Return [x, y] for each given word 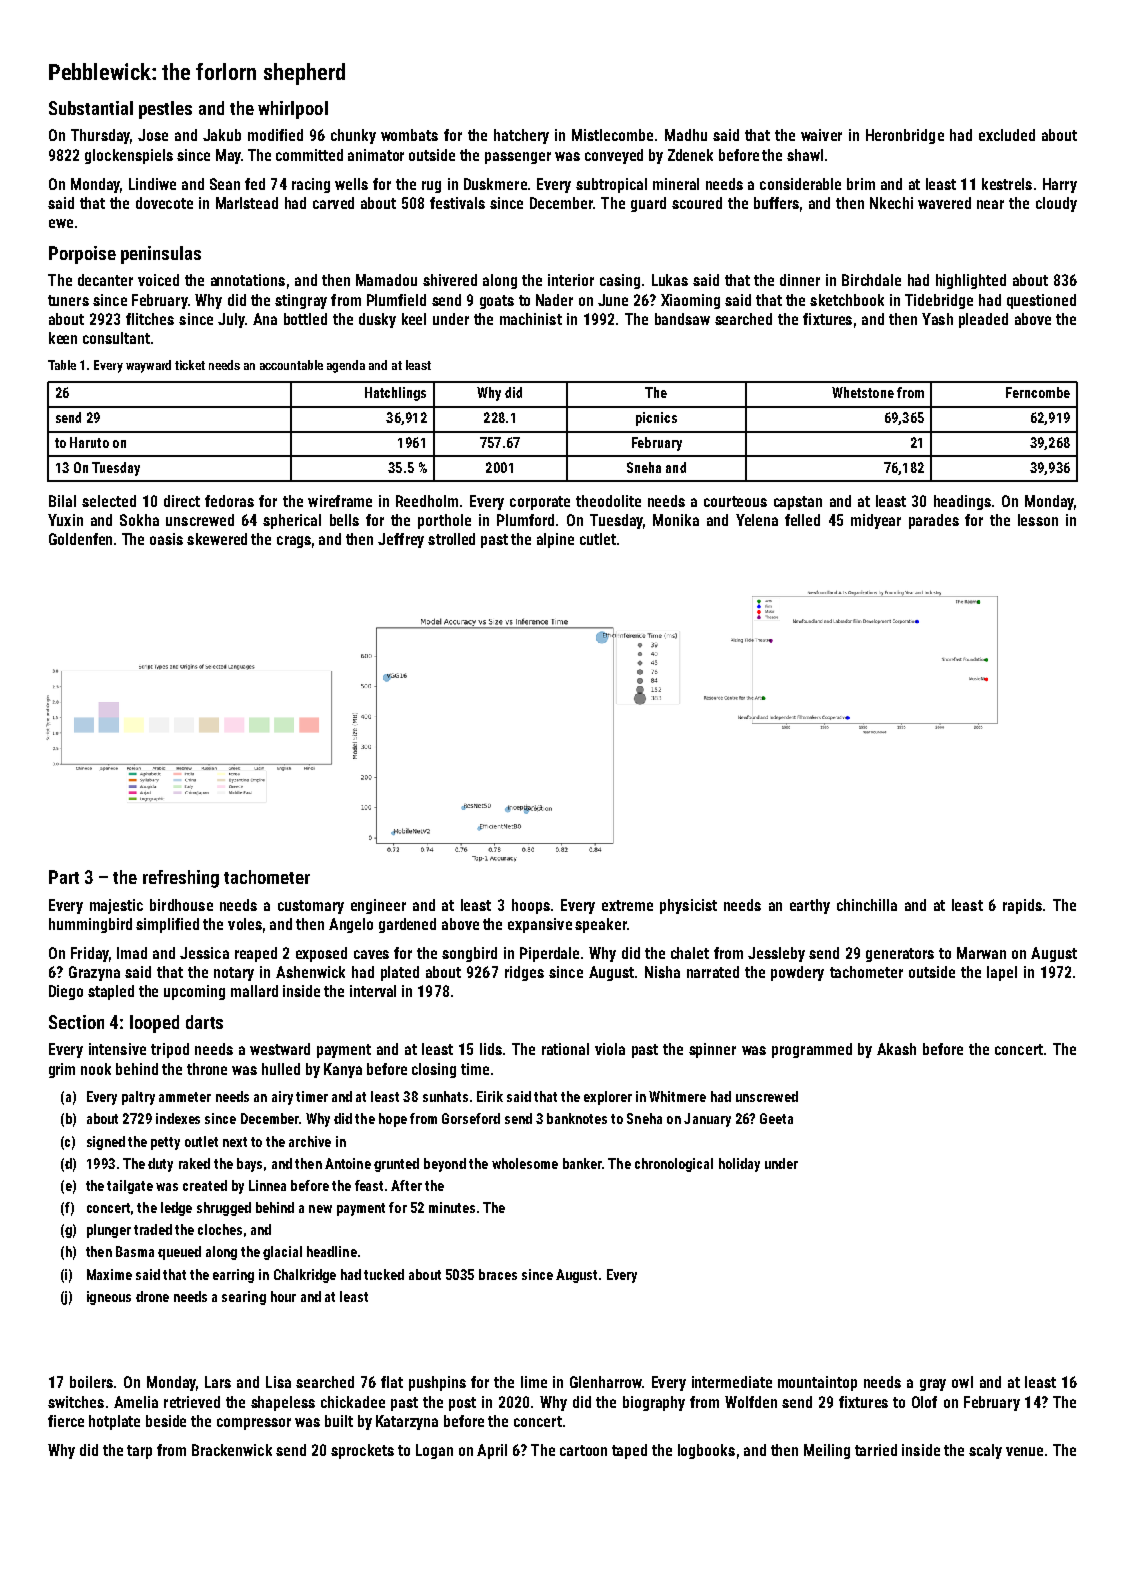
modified [275, 135]
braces [498, 1274]
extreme [627, 905]
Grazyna [94, 973]
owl [962, 1382]
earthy [810, 906]
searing [244, 1298]
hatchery [521, 136]
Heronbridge [905, 136]
